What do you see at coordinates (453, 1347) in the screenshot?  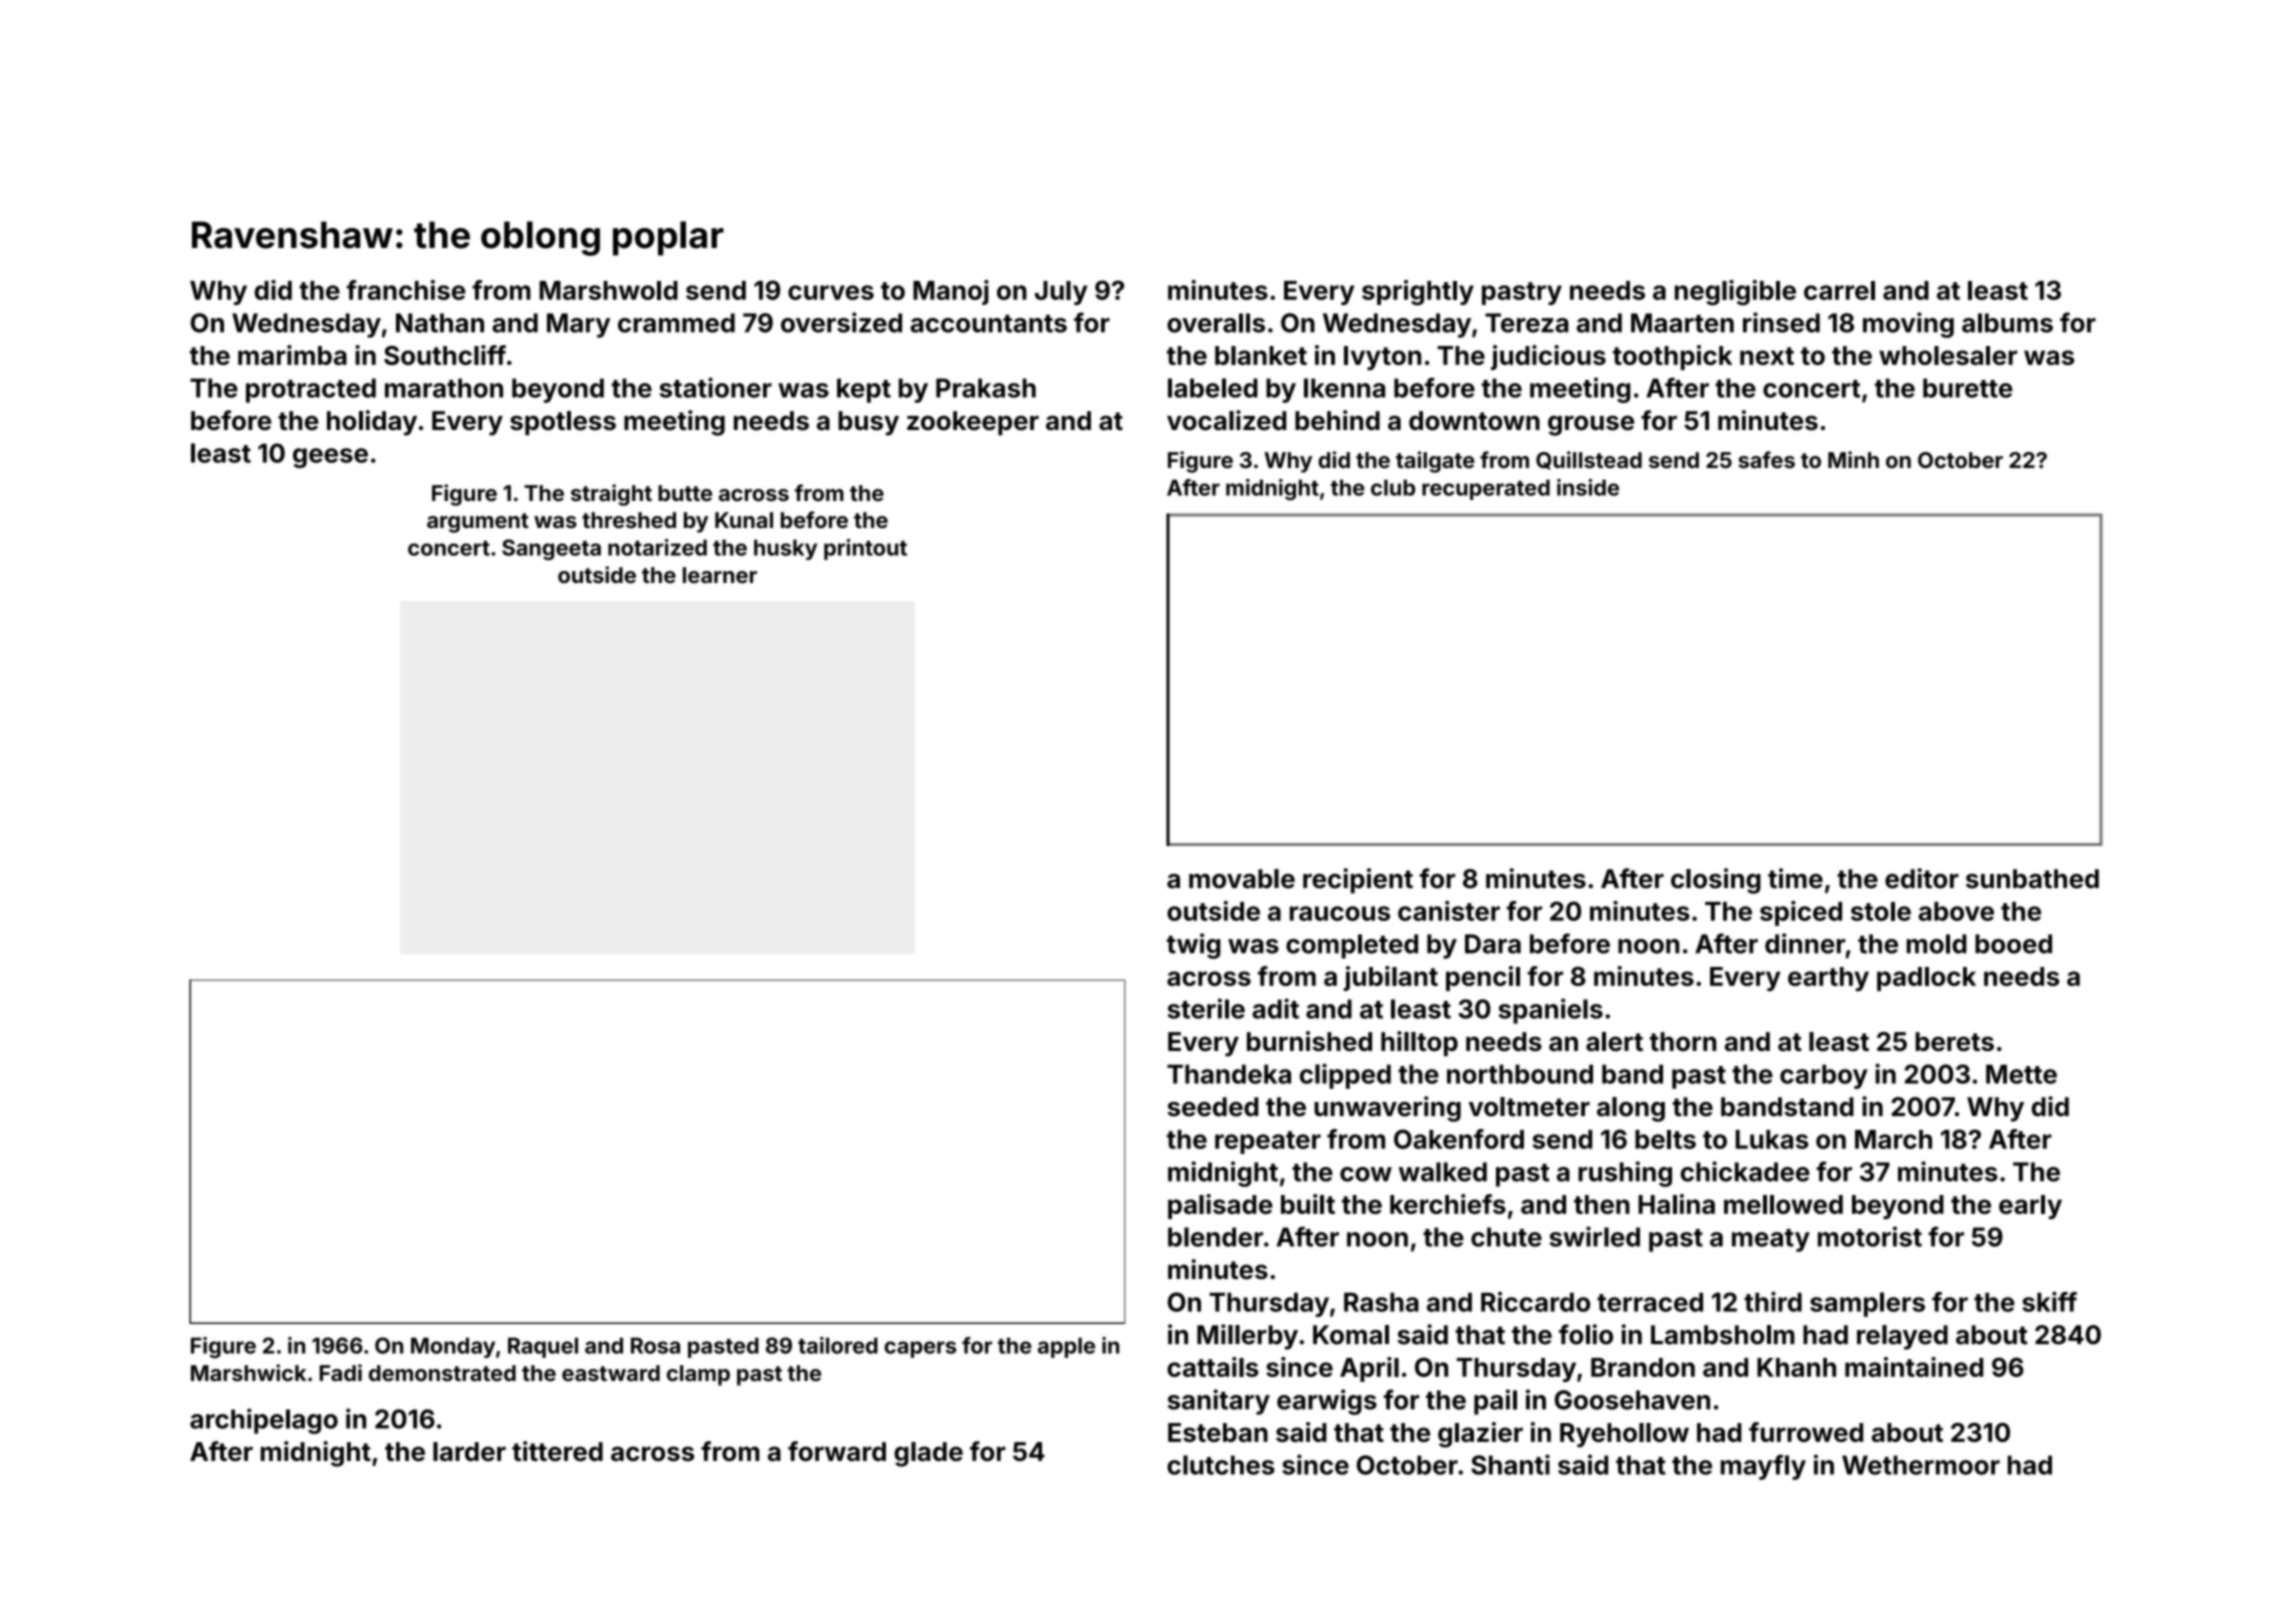 I see `Monday` at bounding box center [453, 1347].
